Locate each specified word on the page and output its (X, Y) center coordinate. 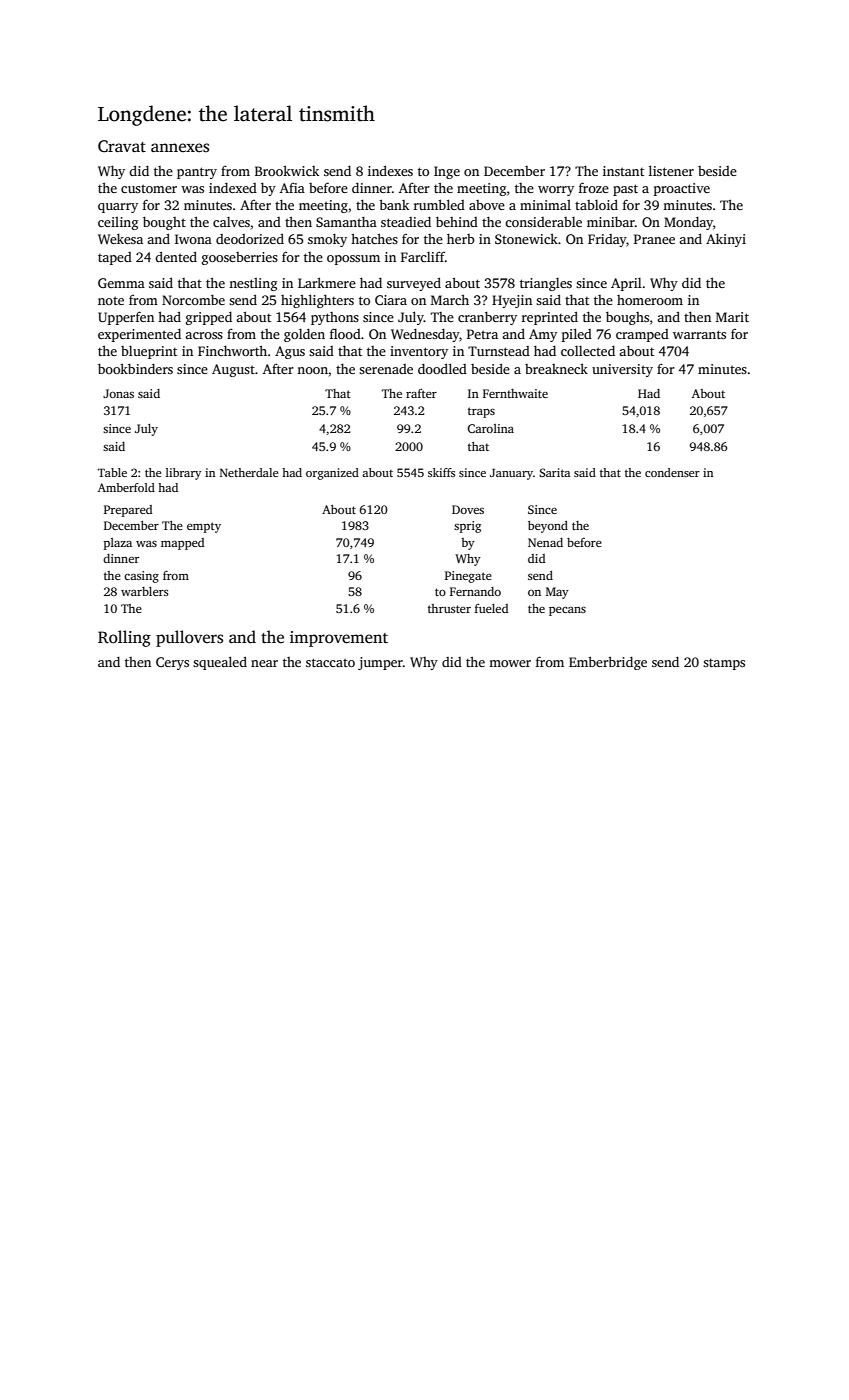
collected (588, 351)
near (264, 663)
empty (204, 527)
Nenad (545, 542)
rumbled (439, 204)
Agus (290, 352)
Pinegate (468, 577)
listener (671, 170)
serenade (386, 369)
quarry (118, 208)
